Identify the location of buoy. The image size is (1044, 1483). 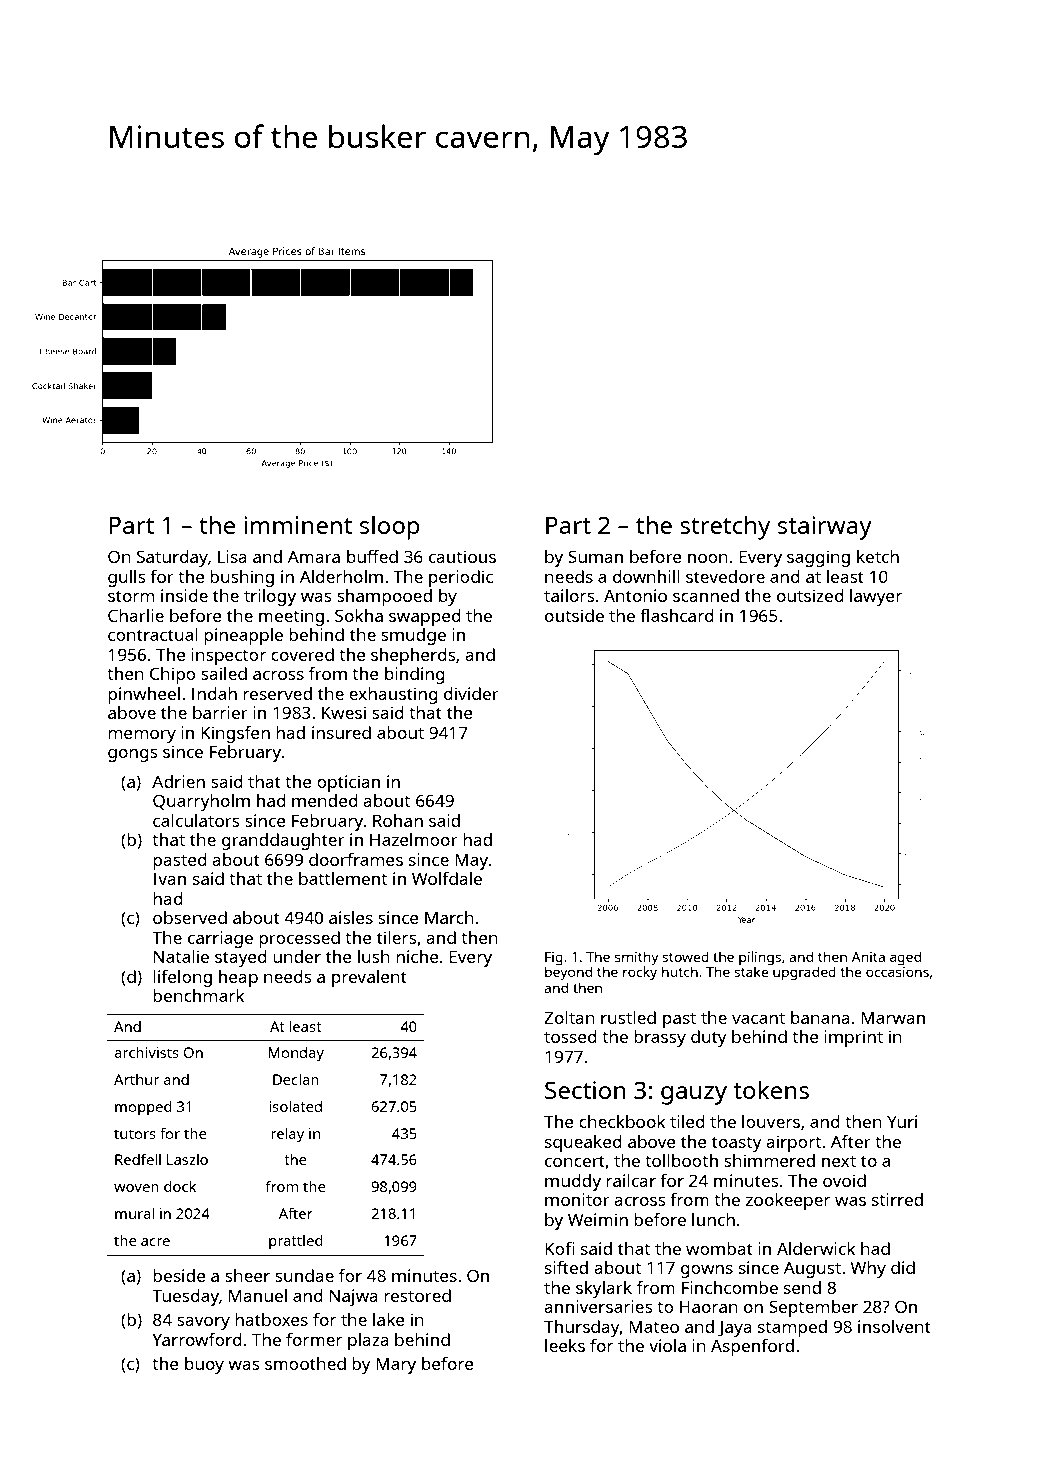
(204, 1365).
